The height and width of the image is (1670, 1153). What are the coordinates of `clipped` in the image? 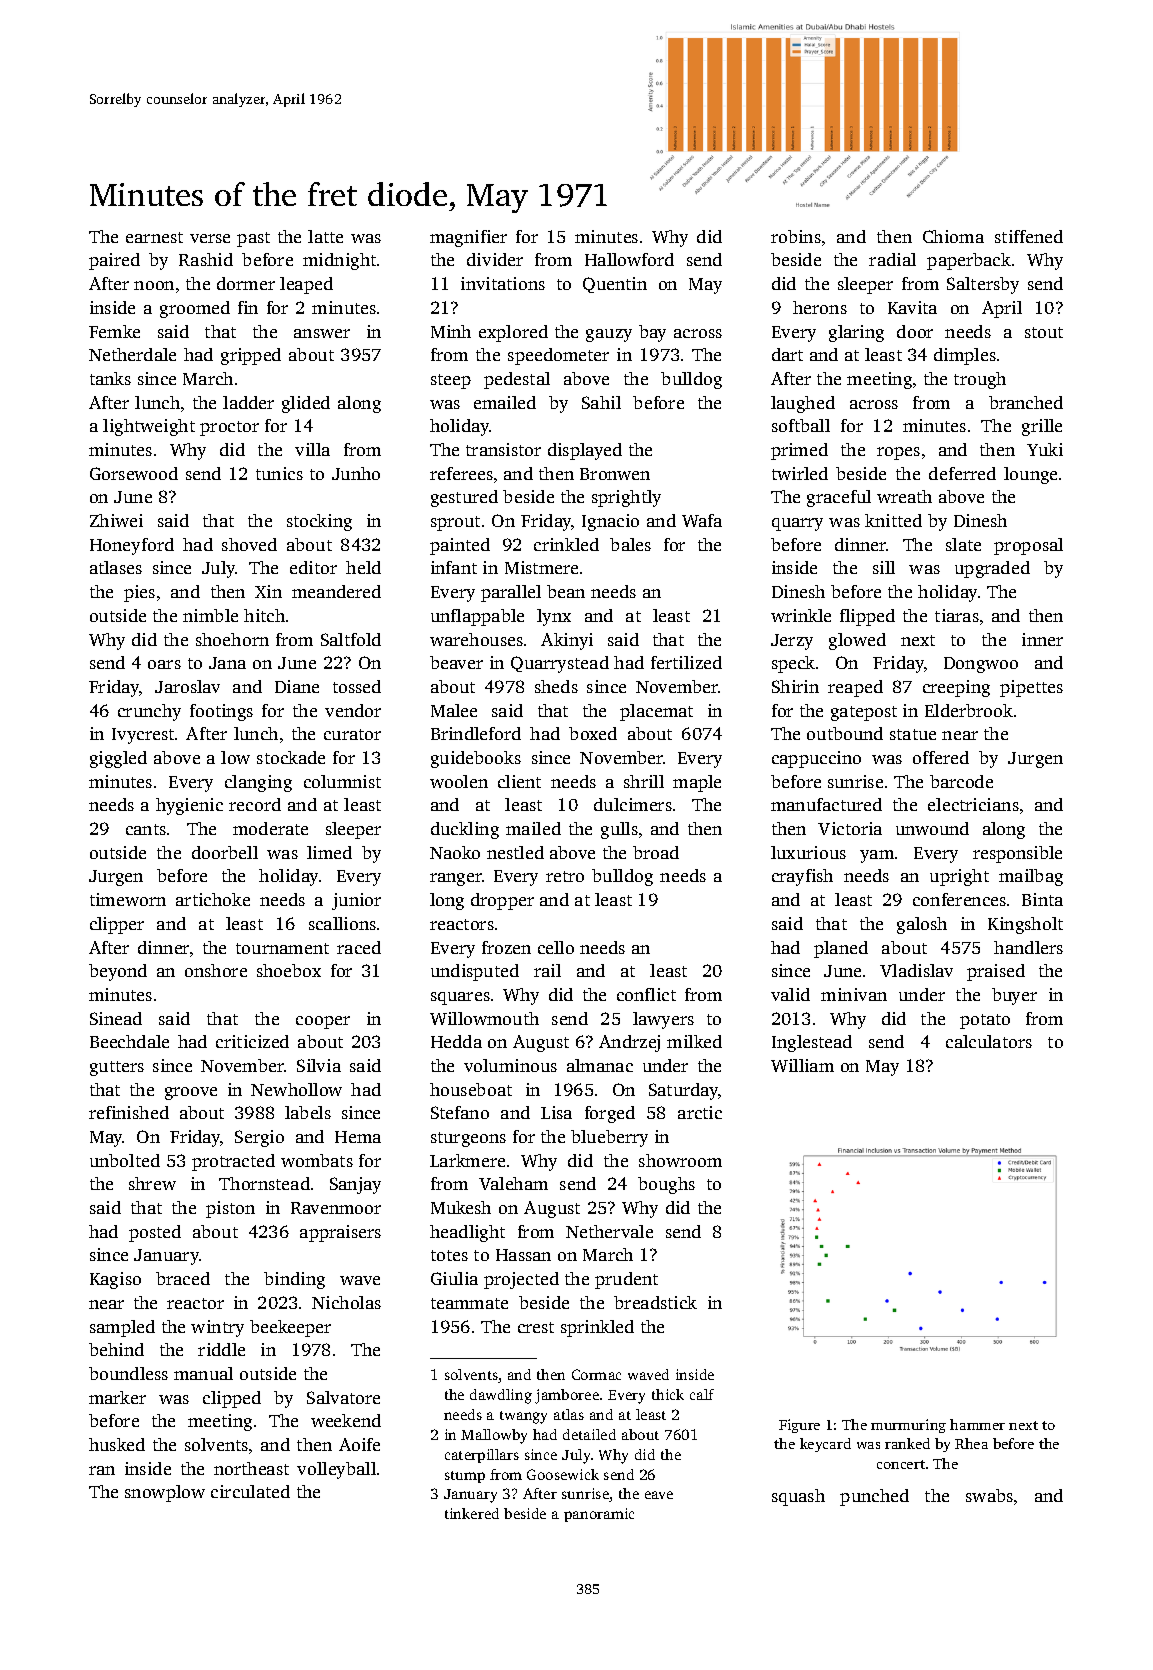 It's located at (232, 1399).
